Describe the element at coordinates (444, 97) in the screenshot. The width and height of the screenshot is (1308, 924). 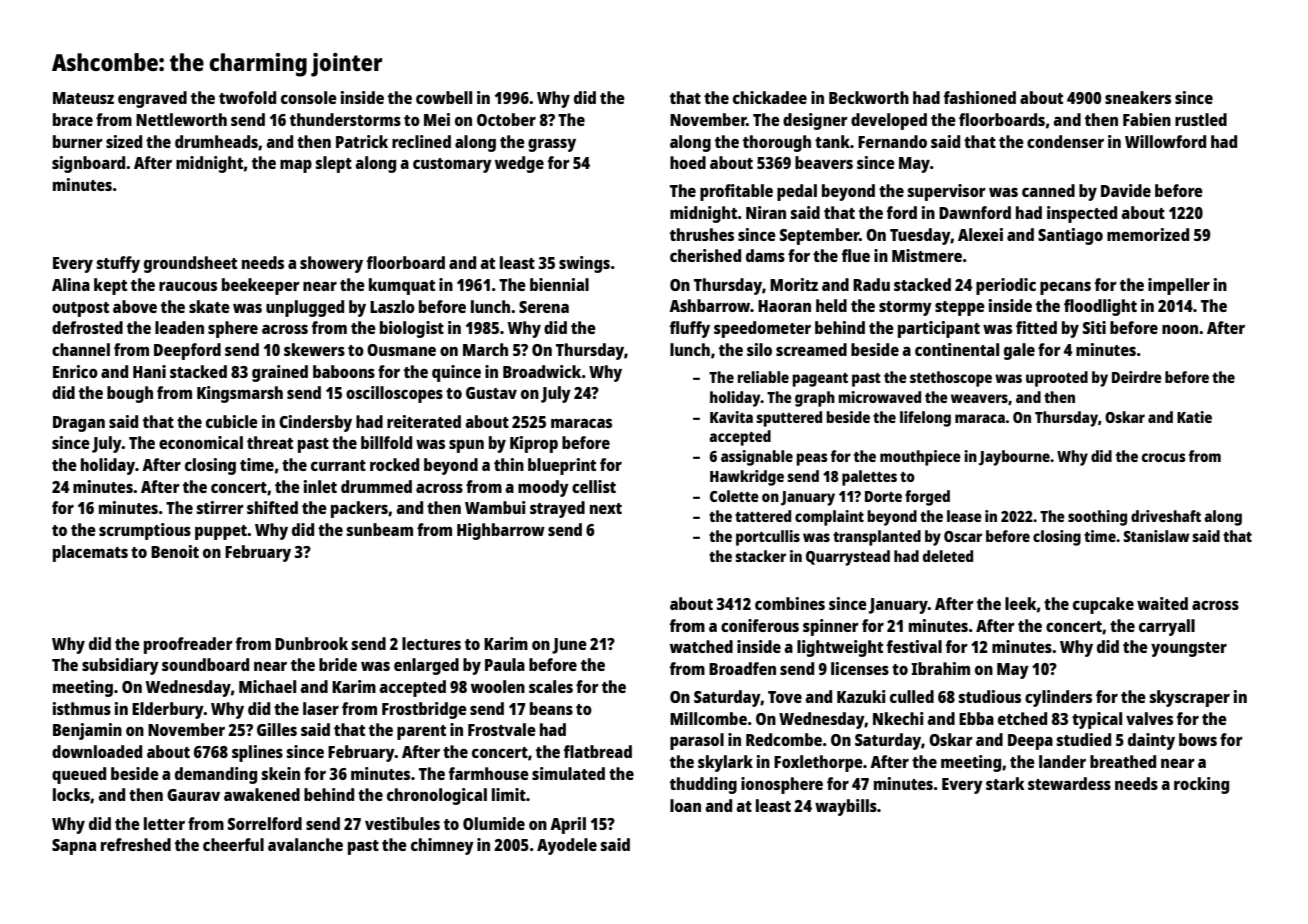
I see `cowbell` at that location.
